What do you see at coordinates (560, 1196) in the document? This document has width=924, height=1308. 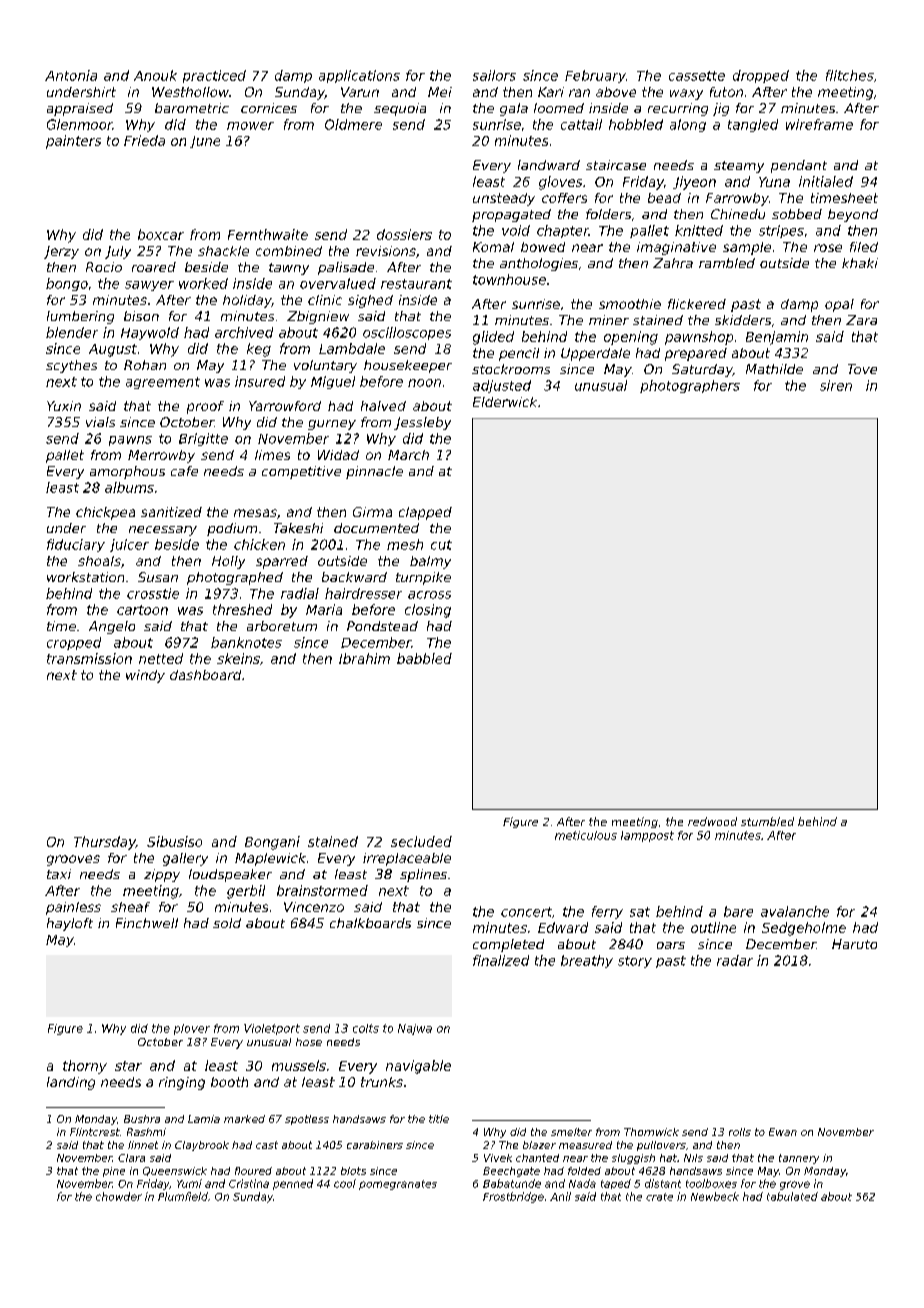 I see `Anil` at bounding box center [560, 1196].
